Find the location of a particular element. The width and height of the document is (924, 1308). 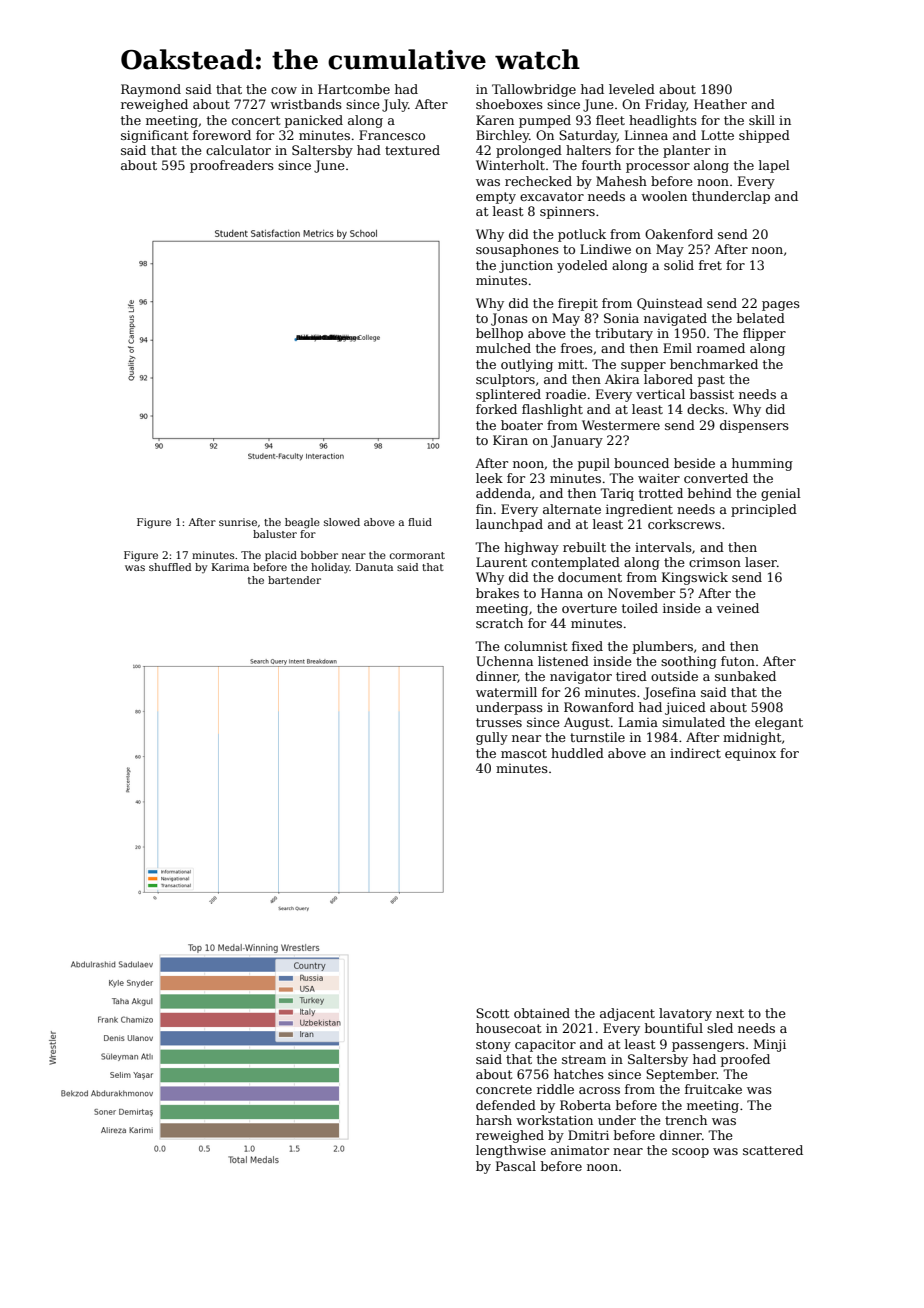

harsh is located at coordinates (494, 1120).
